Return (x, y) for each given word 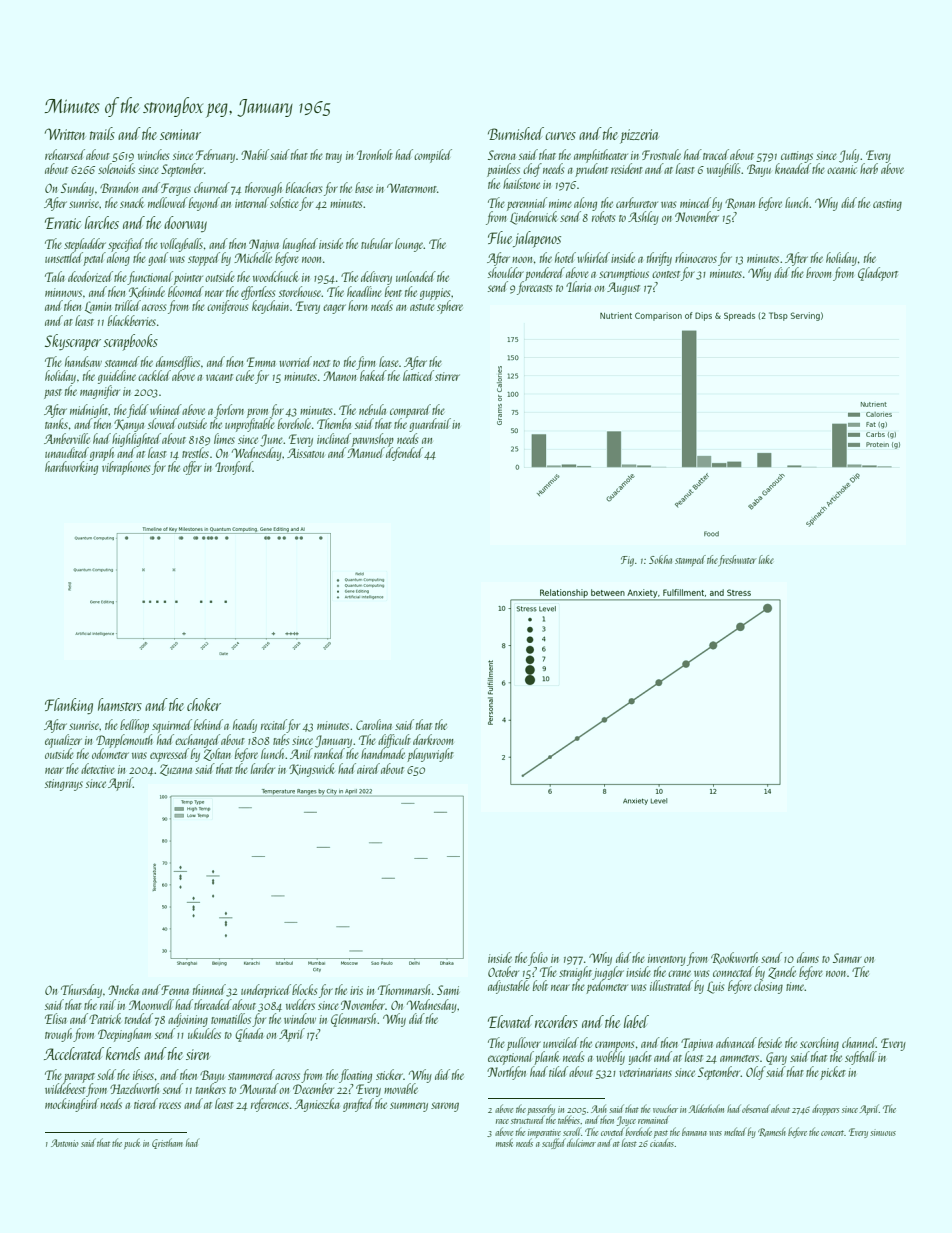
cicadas (662, 1143)
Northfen (506, 1073)
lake (766, 559)
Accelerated (74, 1053)
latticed (418, 375)
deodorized (90, 276)
